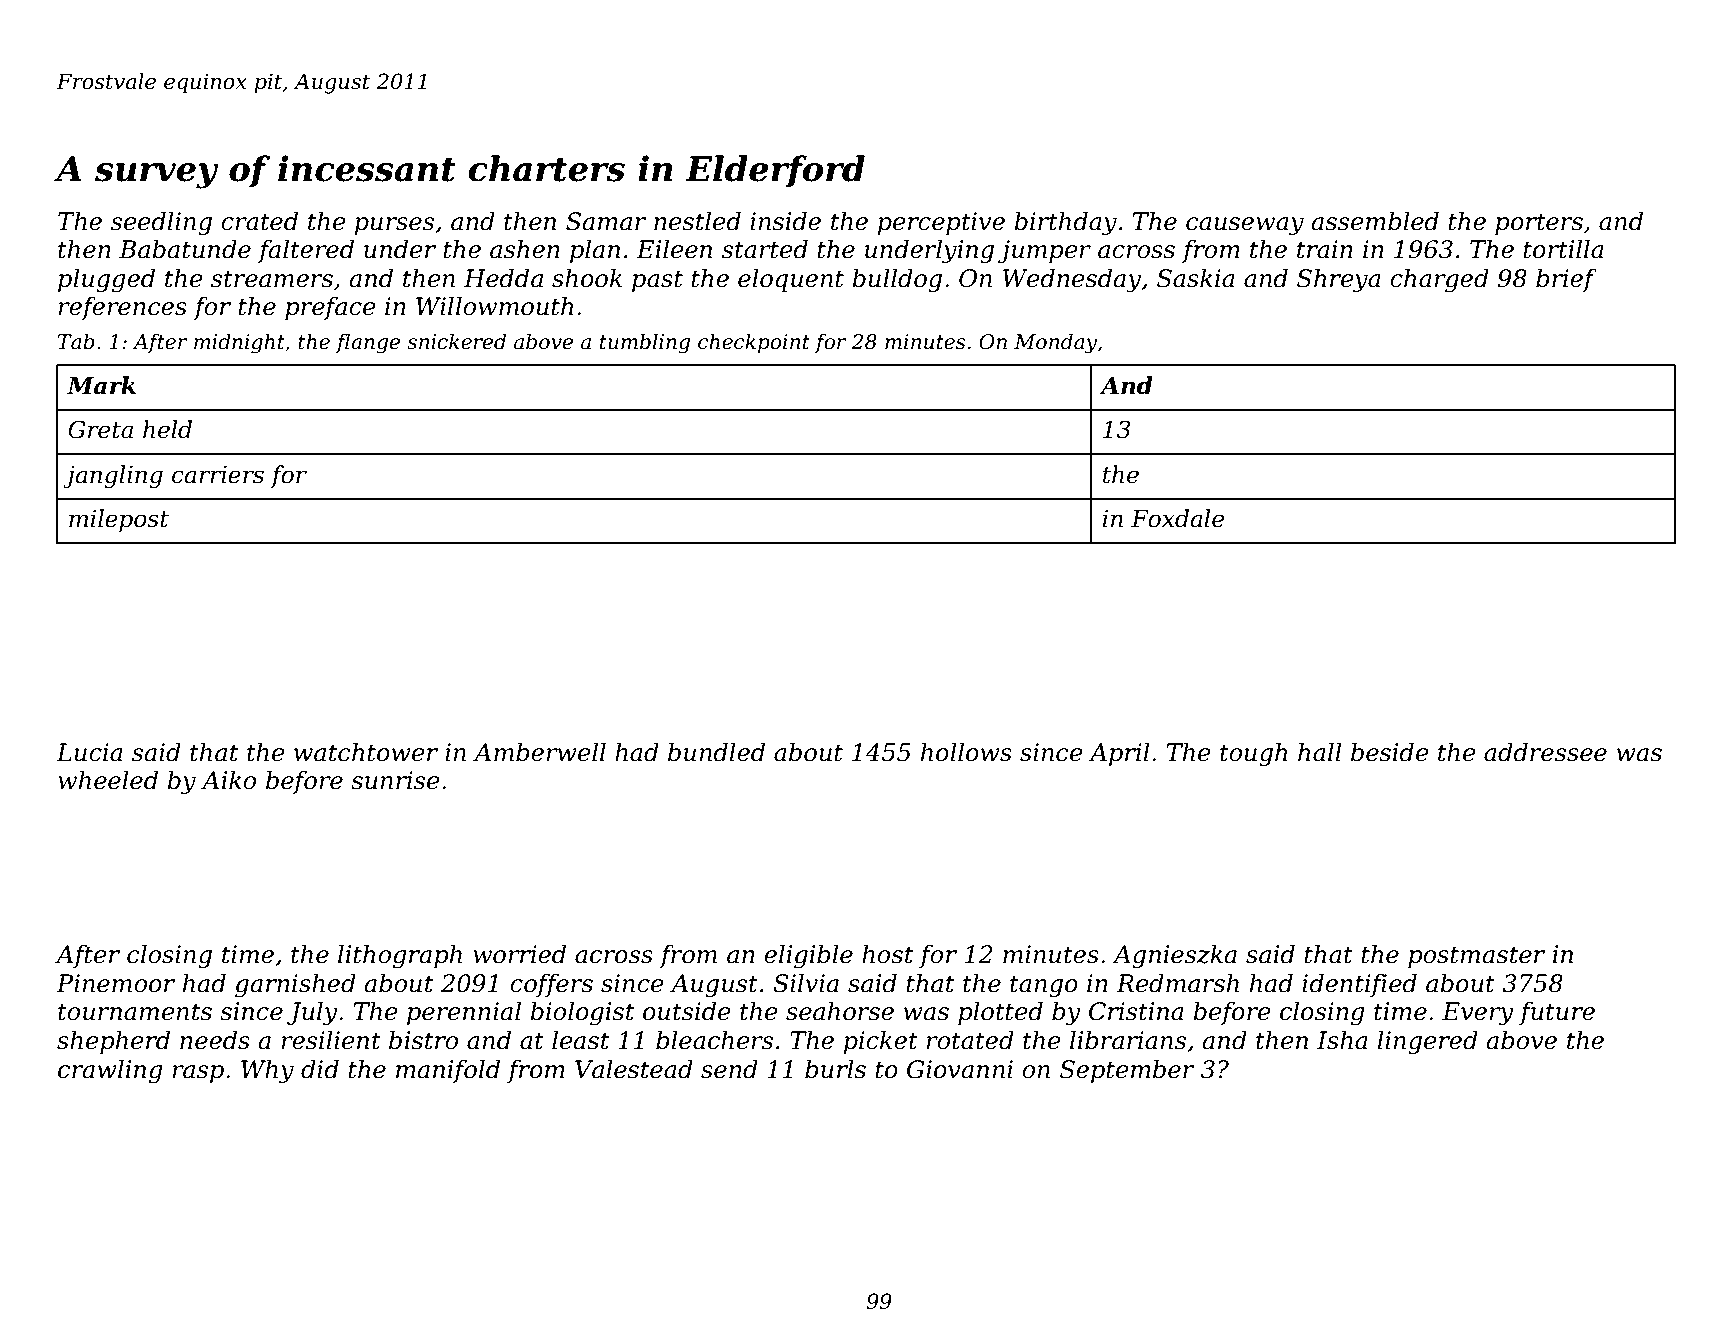  I want to click on Every, so click(1478, 1014).
